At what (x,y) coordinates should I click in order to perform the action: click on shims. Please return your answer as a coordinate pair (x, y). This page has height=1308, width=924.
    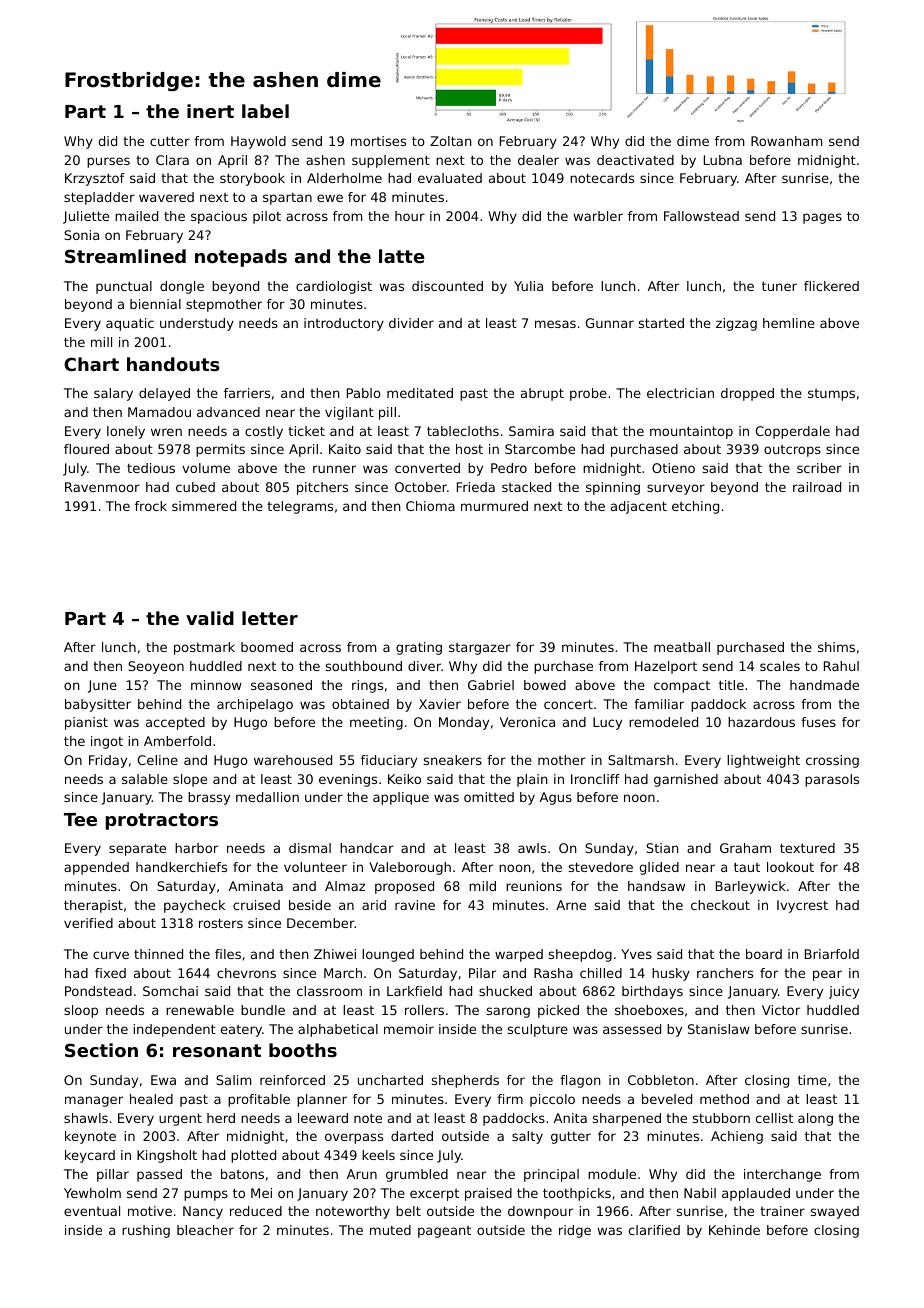
    Looking at the image, I should click on (836, 647).
